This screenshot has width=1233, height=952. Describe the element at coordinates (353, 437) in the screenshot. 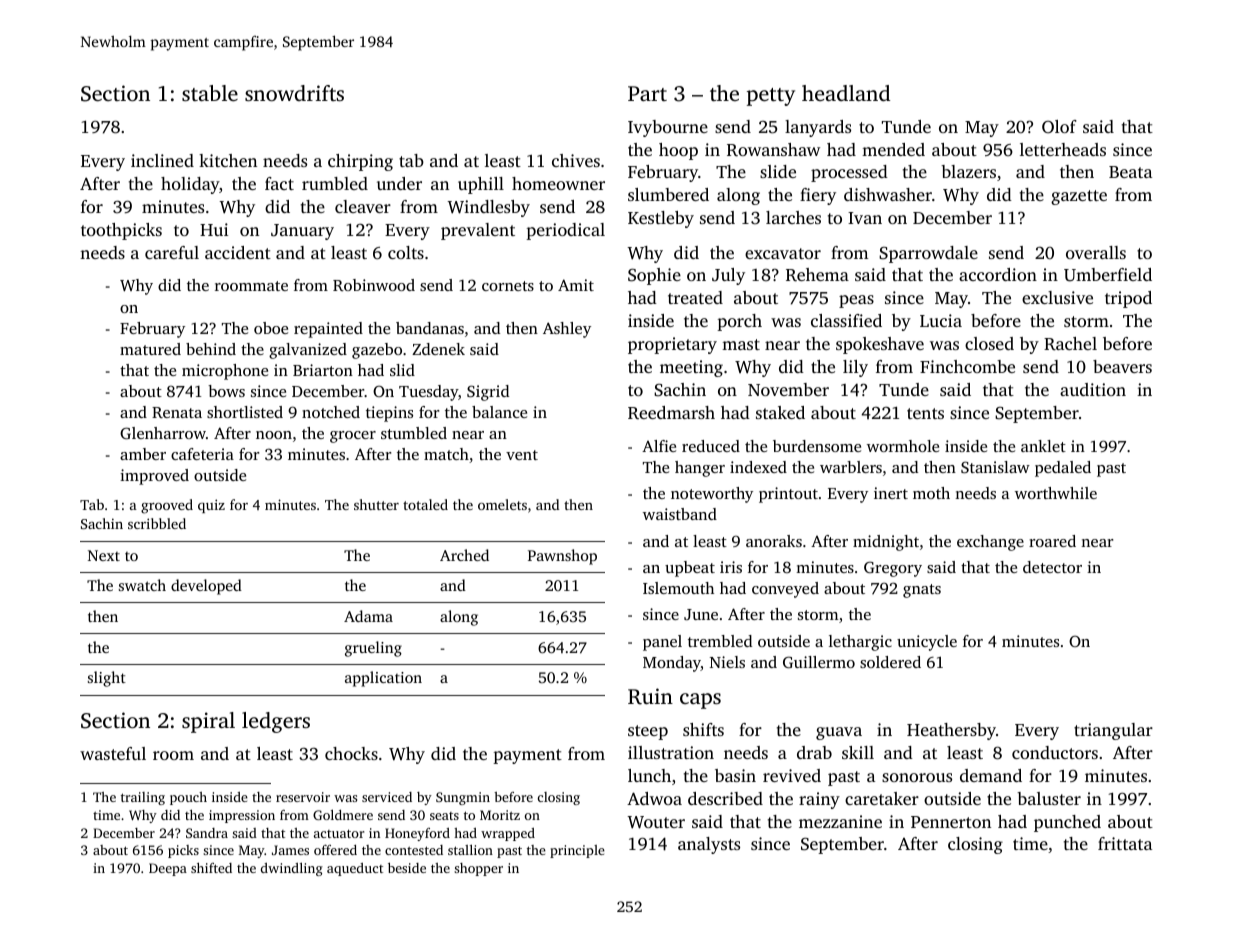

I see `grocer` at that location.
